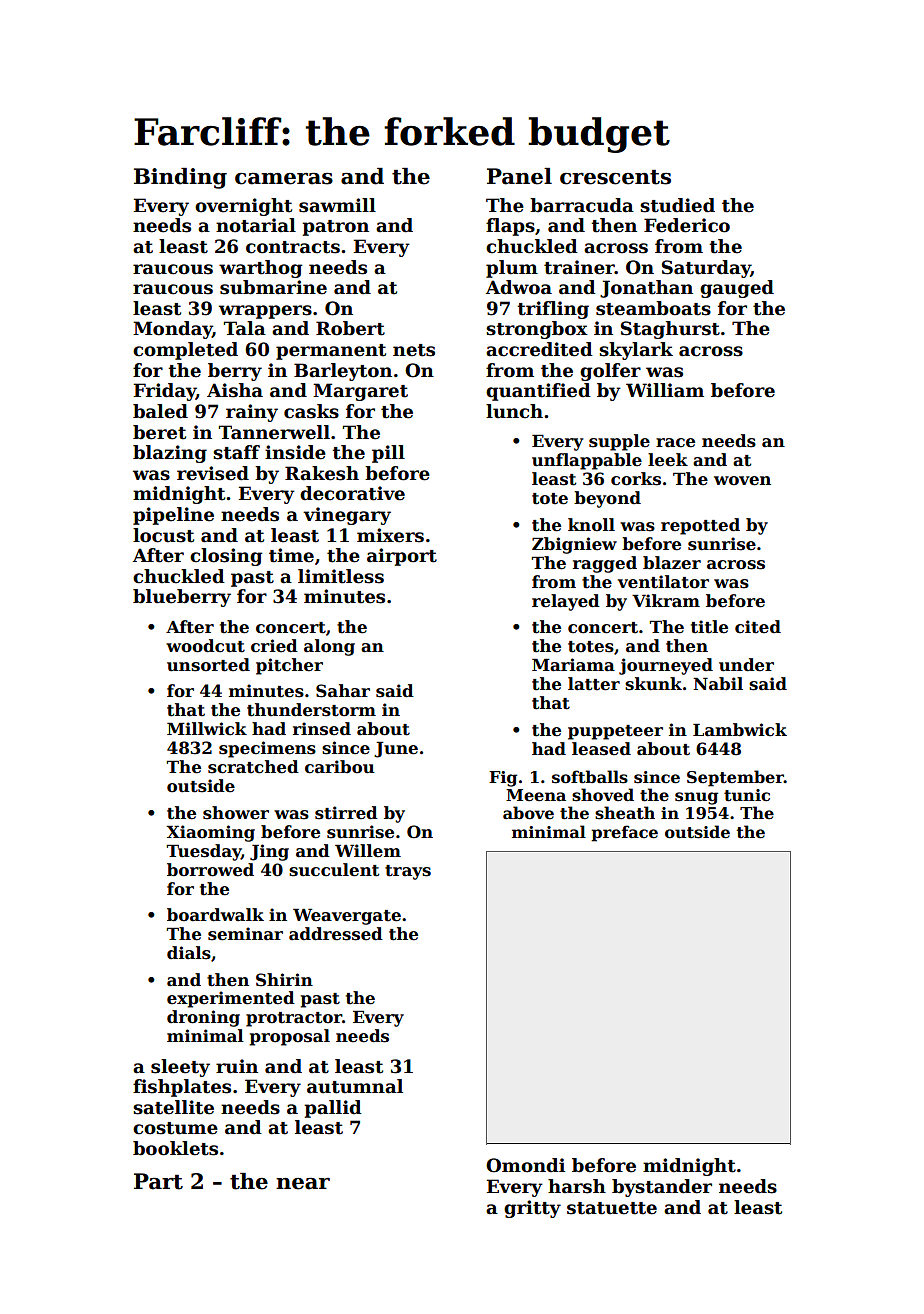 The height and width of the page is (1314, 924). Describe the element at coordinates (402, 557) in the page. I see `airport` at that location.
